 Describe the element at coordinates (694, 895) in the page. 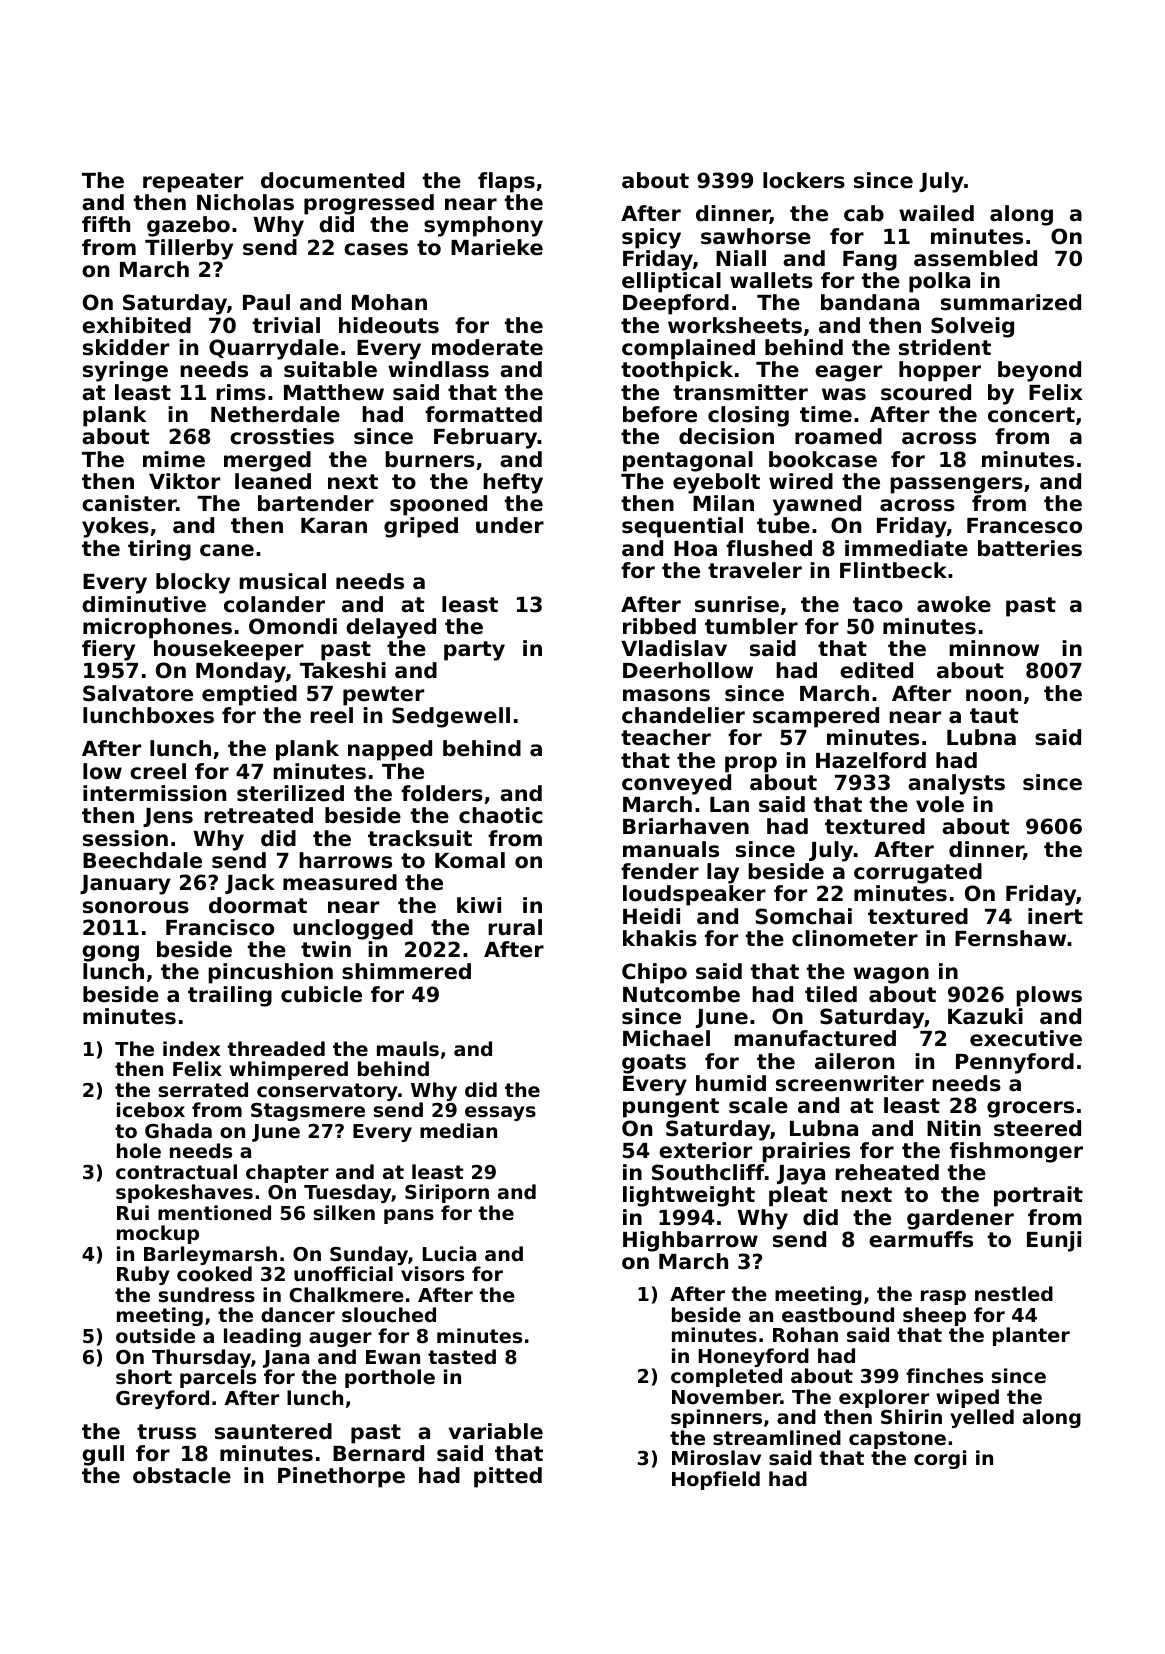

I see `loudspeaker` at that location.
